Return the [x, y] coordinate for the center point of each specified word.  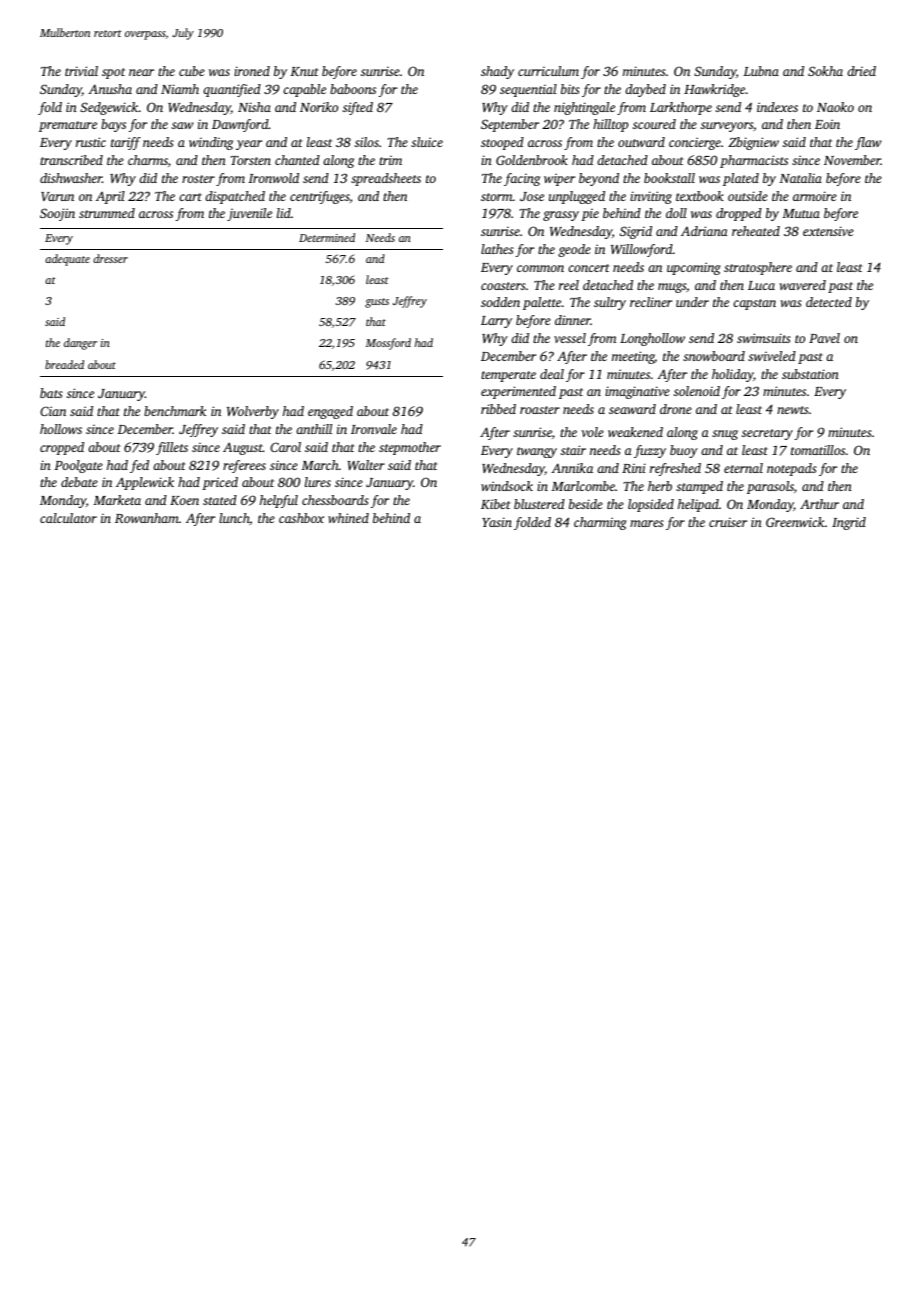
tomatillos [818, 450]
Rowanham [147, 518]
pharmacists [754, 161]
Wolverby [253, 412]
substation [810, 374]
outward [641, 142]
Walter [366, 465]
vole [592, 432]
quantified [232, 90]
